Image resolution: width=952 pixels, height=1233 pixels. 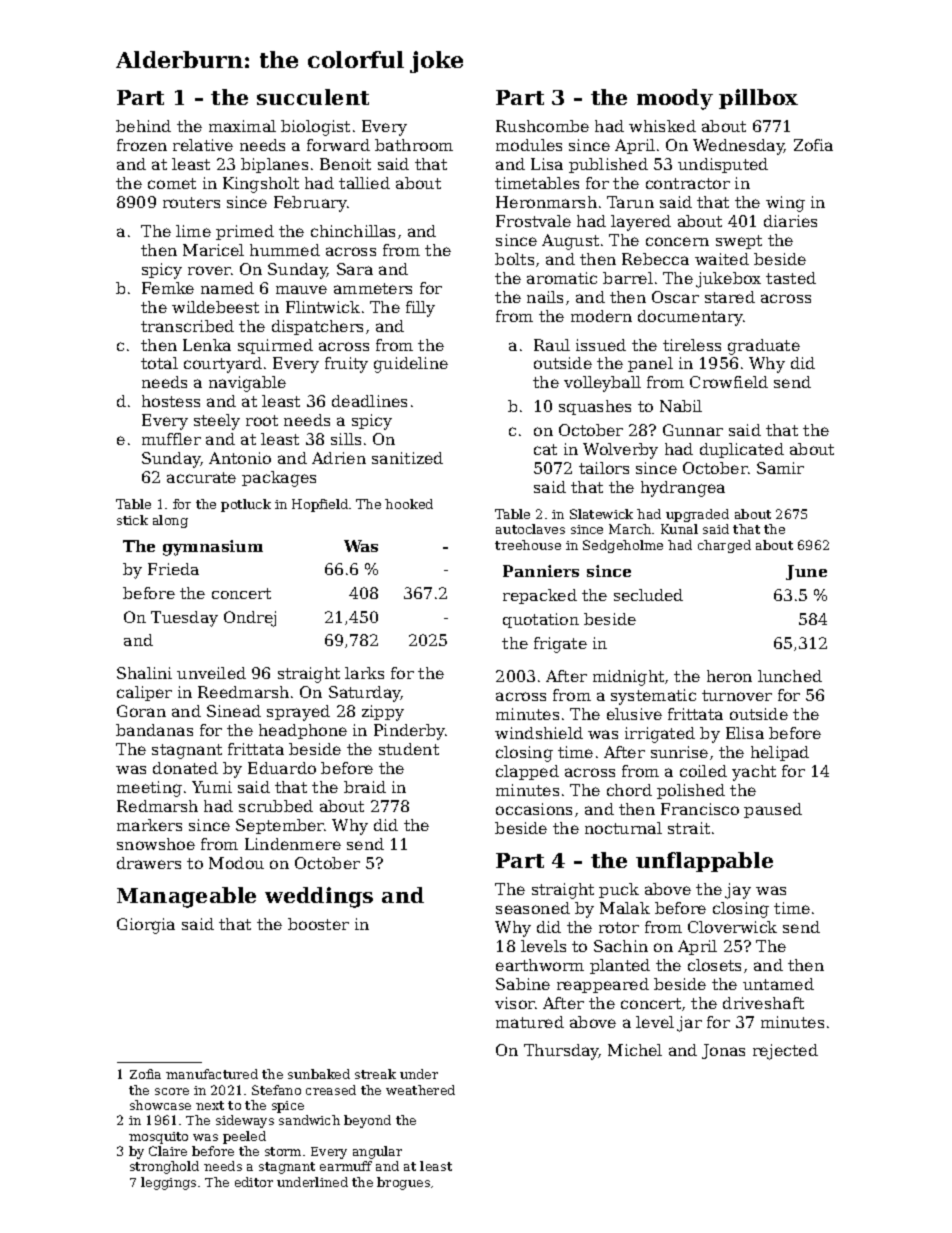 What do you see at coordinates (655, 259) in the screenshot?
I see `Rebecca` at bounding box center [655, 259].
